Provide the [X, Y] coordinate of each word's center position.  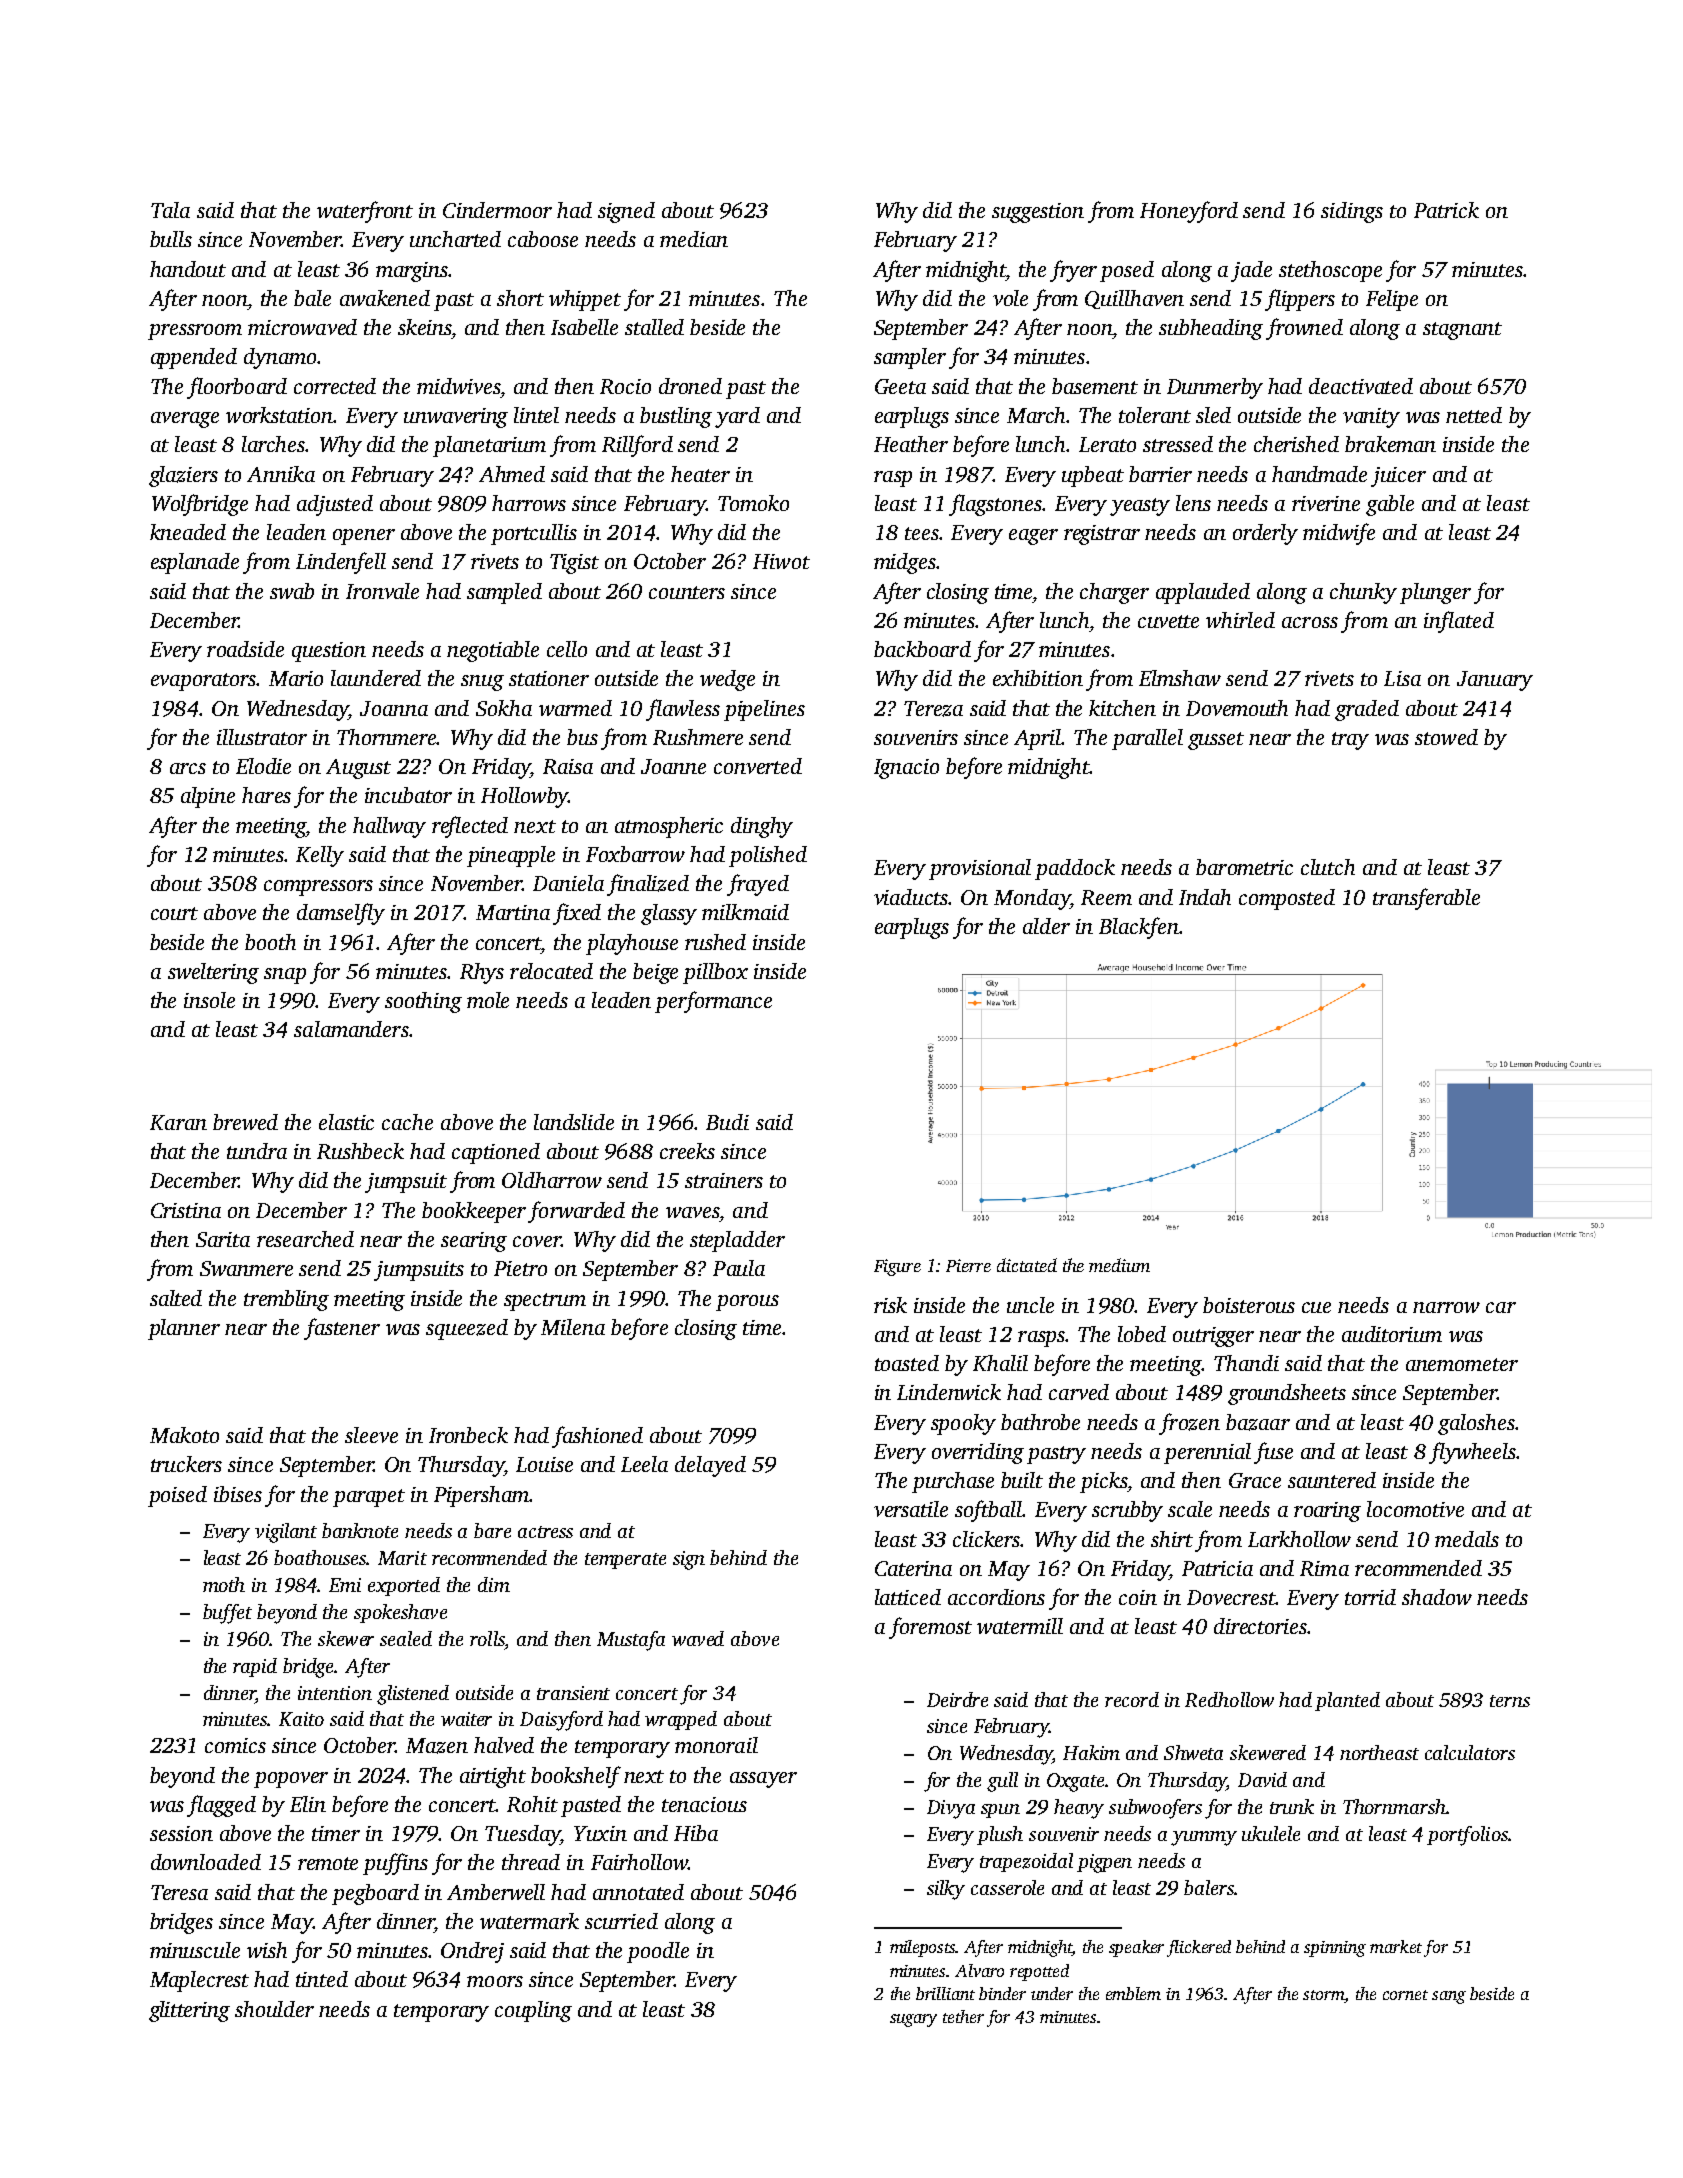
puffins [395, 1864]
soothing [423, 1002]
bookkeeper [474, 1212]
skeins [425, 327]
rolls [487, 1638]
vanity [1371, 418]
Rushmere [698, 737]
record [1132, 1699]
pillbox [715, 973]
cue [1316, 1307]
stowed [1446, 737]
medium [1119, 1265]
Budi [727, 1122]
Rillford [637, 446]
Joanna [394, 708]
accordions [996, 1597]
